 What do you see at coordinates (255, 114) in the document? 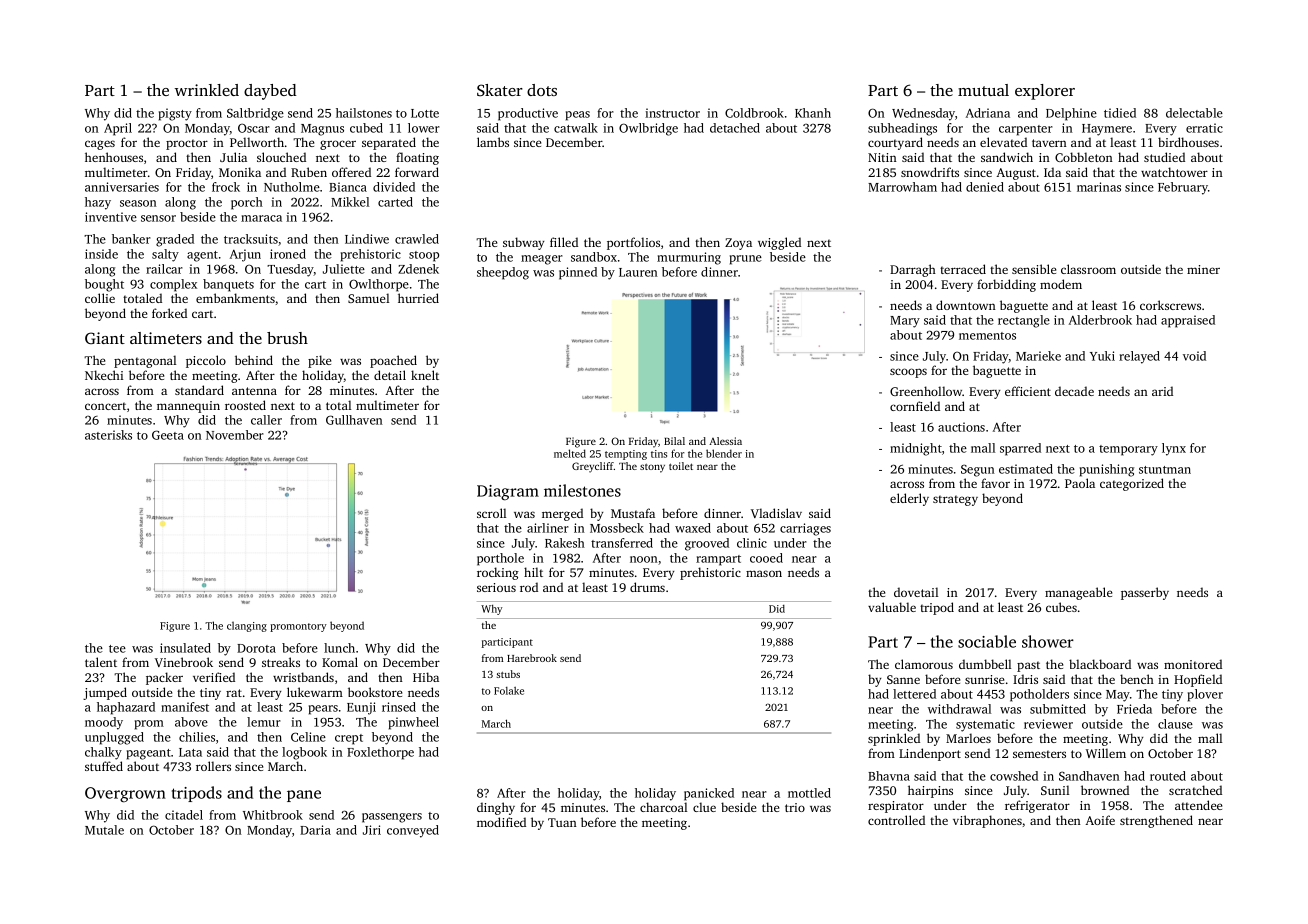
I see `Saltbridge` at bounding box center [255, 114].
